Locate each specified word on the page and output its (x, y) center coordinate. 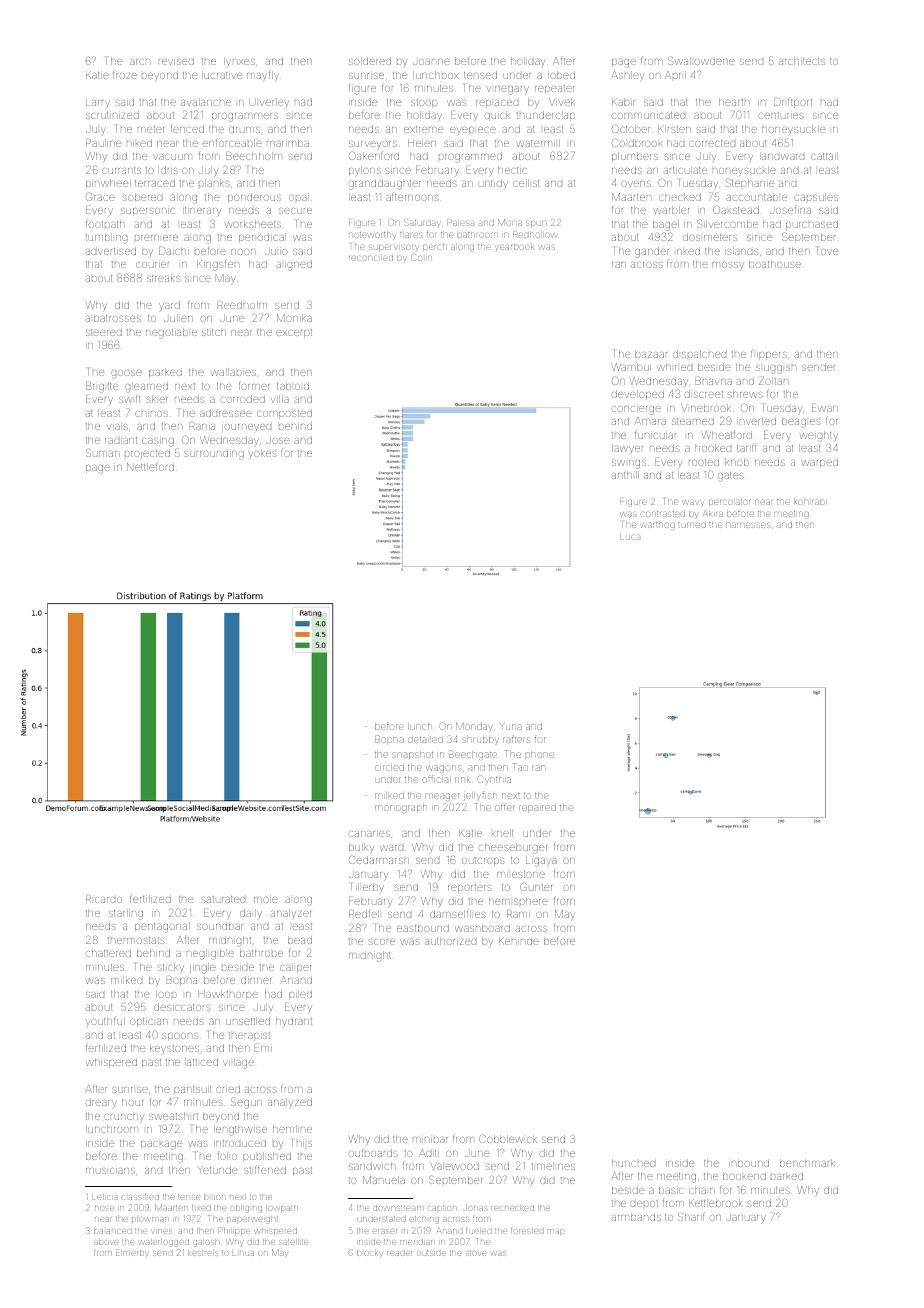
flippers (769, 355)
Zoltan (773, 381)
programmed (470, 157)
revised (176, 61)
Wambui (631, 367)
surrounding (214, 454)
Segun (246, 1103)
